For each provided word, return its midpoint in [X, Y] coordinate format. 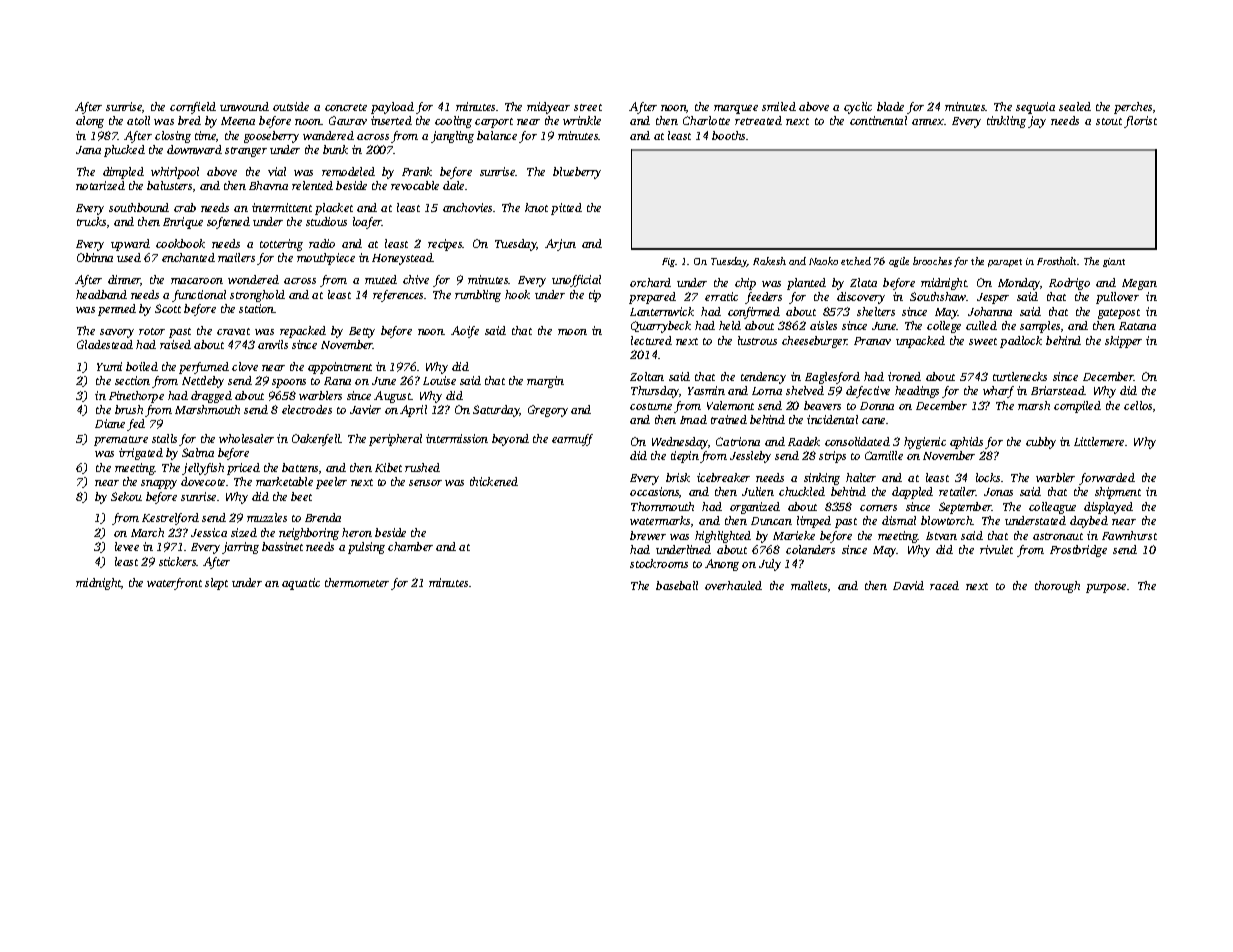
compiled [1077, 407]
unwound [244, 106]
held [730, 325]
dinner [124, 280]
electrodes [307, 409]
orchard [650, 282]
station [257, 308]
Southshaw [938, 296]
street [588, 107]
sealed [1075, 106]
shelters [876, 311]
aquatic [301, 584]
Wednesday [680, 443]
